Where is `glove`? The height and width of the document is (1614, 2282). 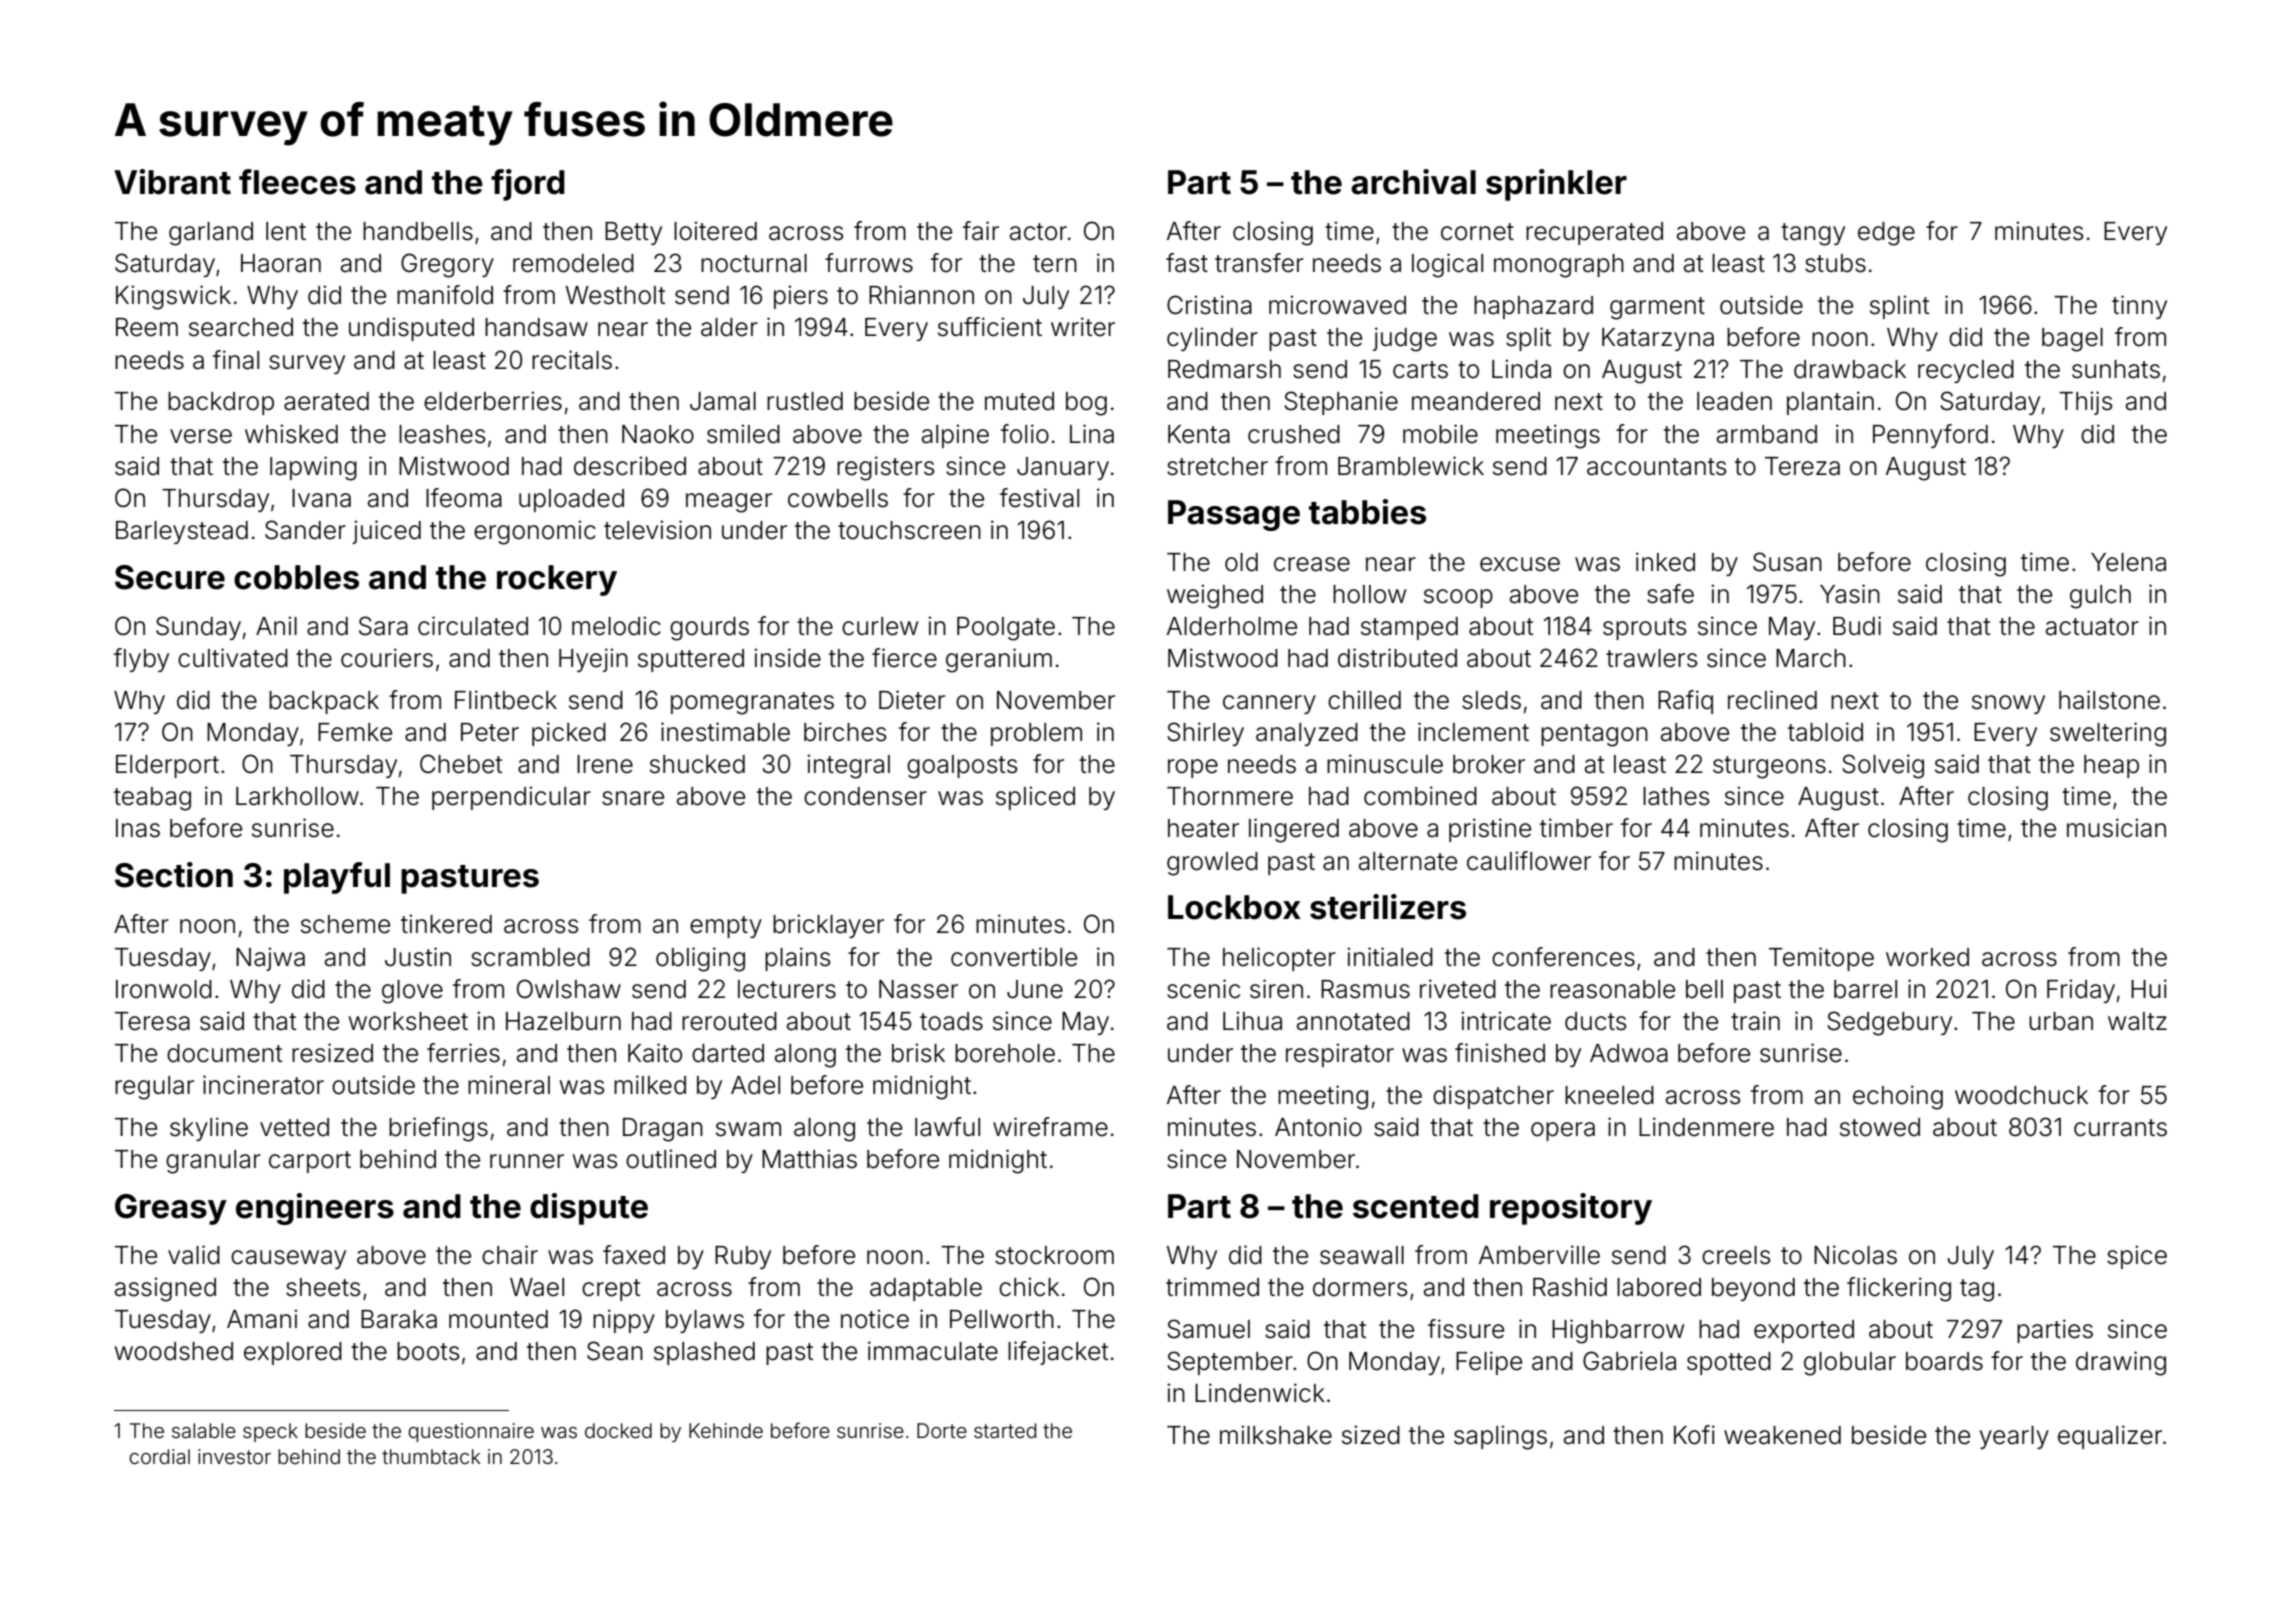 glove is located at coordinates (412, 992).
